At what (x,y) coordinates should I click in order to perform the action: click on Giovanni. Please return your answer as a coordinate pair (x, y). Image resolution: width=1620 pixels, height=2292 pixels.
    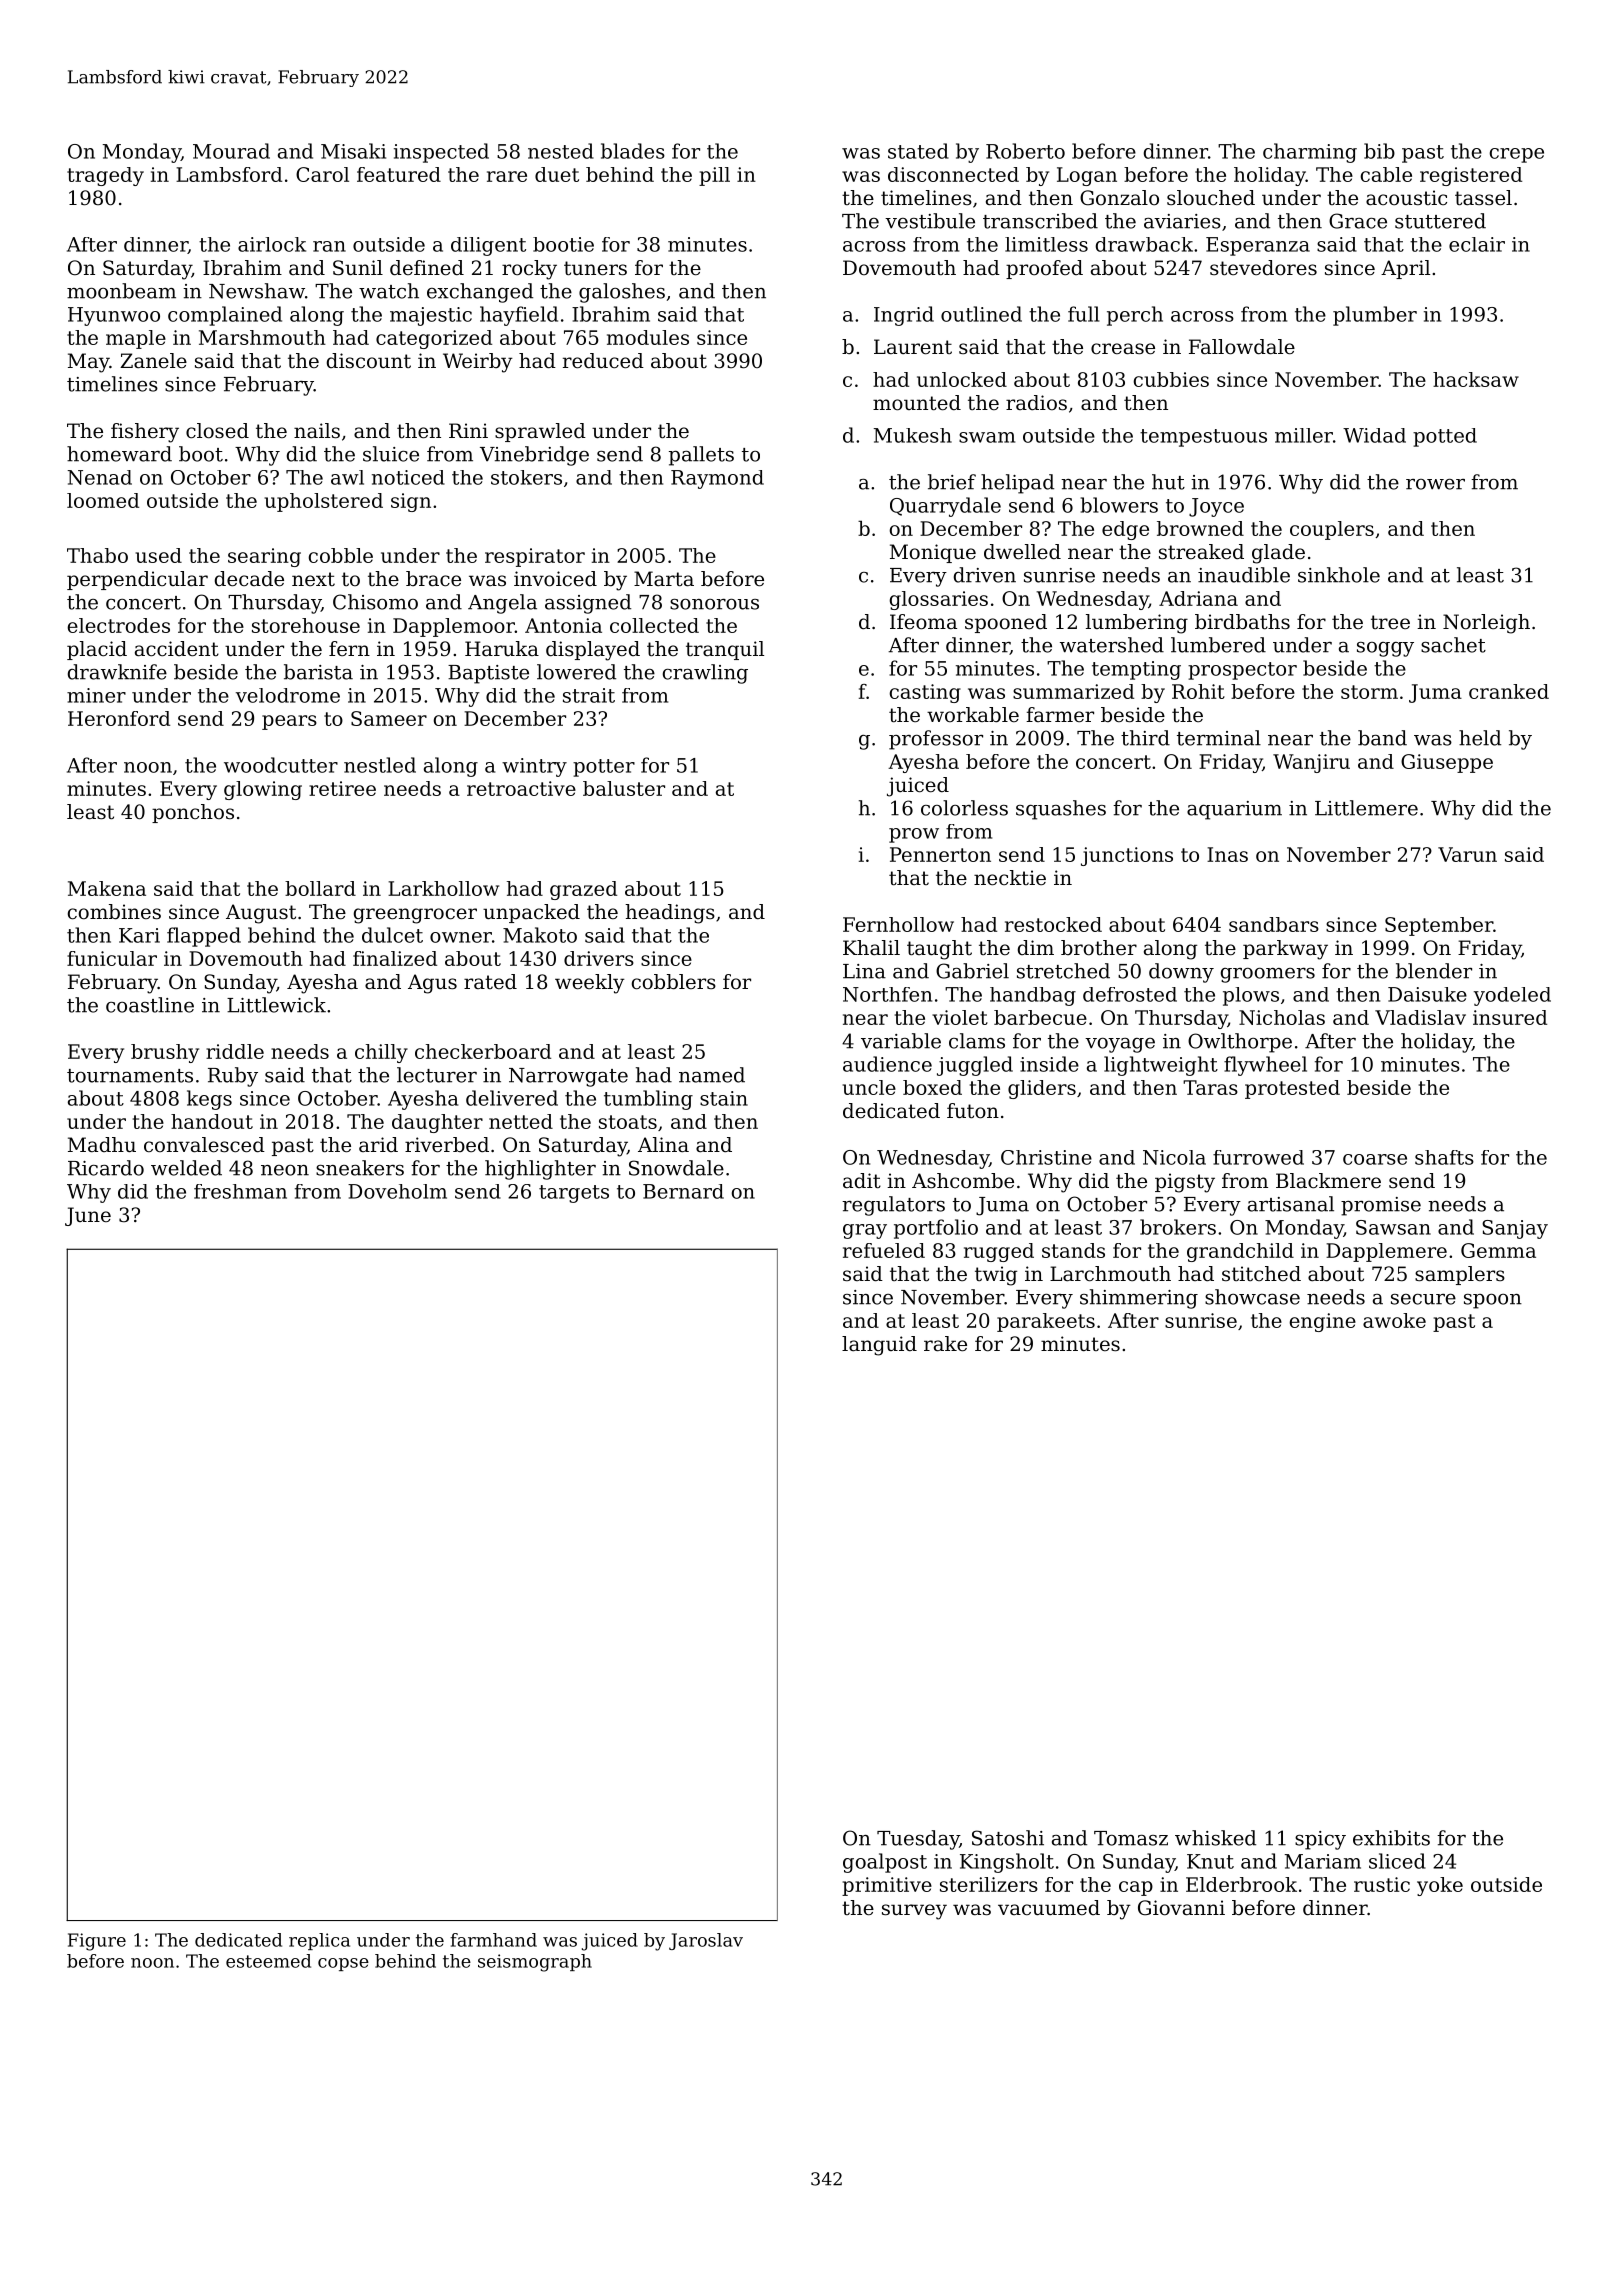
    Looking at the image, I should click on (1181, 1908).
